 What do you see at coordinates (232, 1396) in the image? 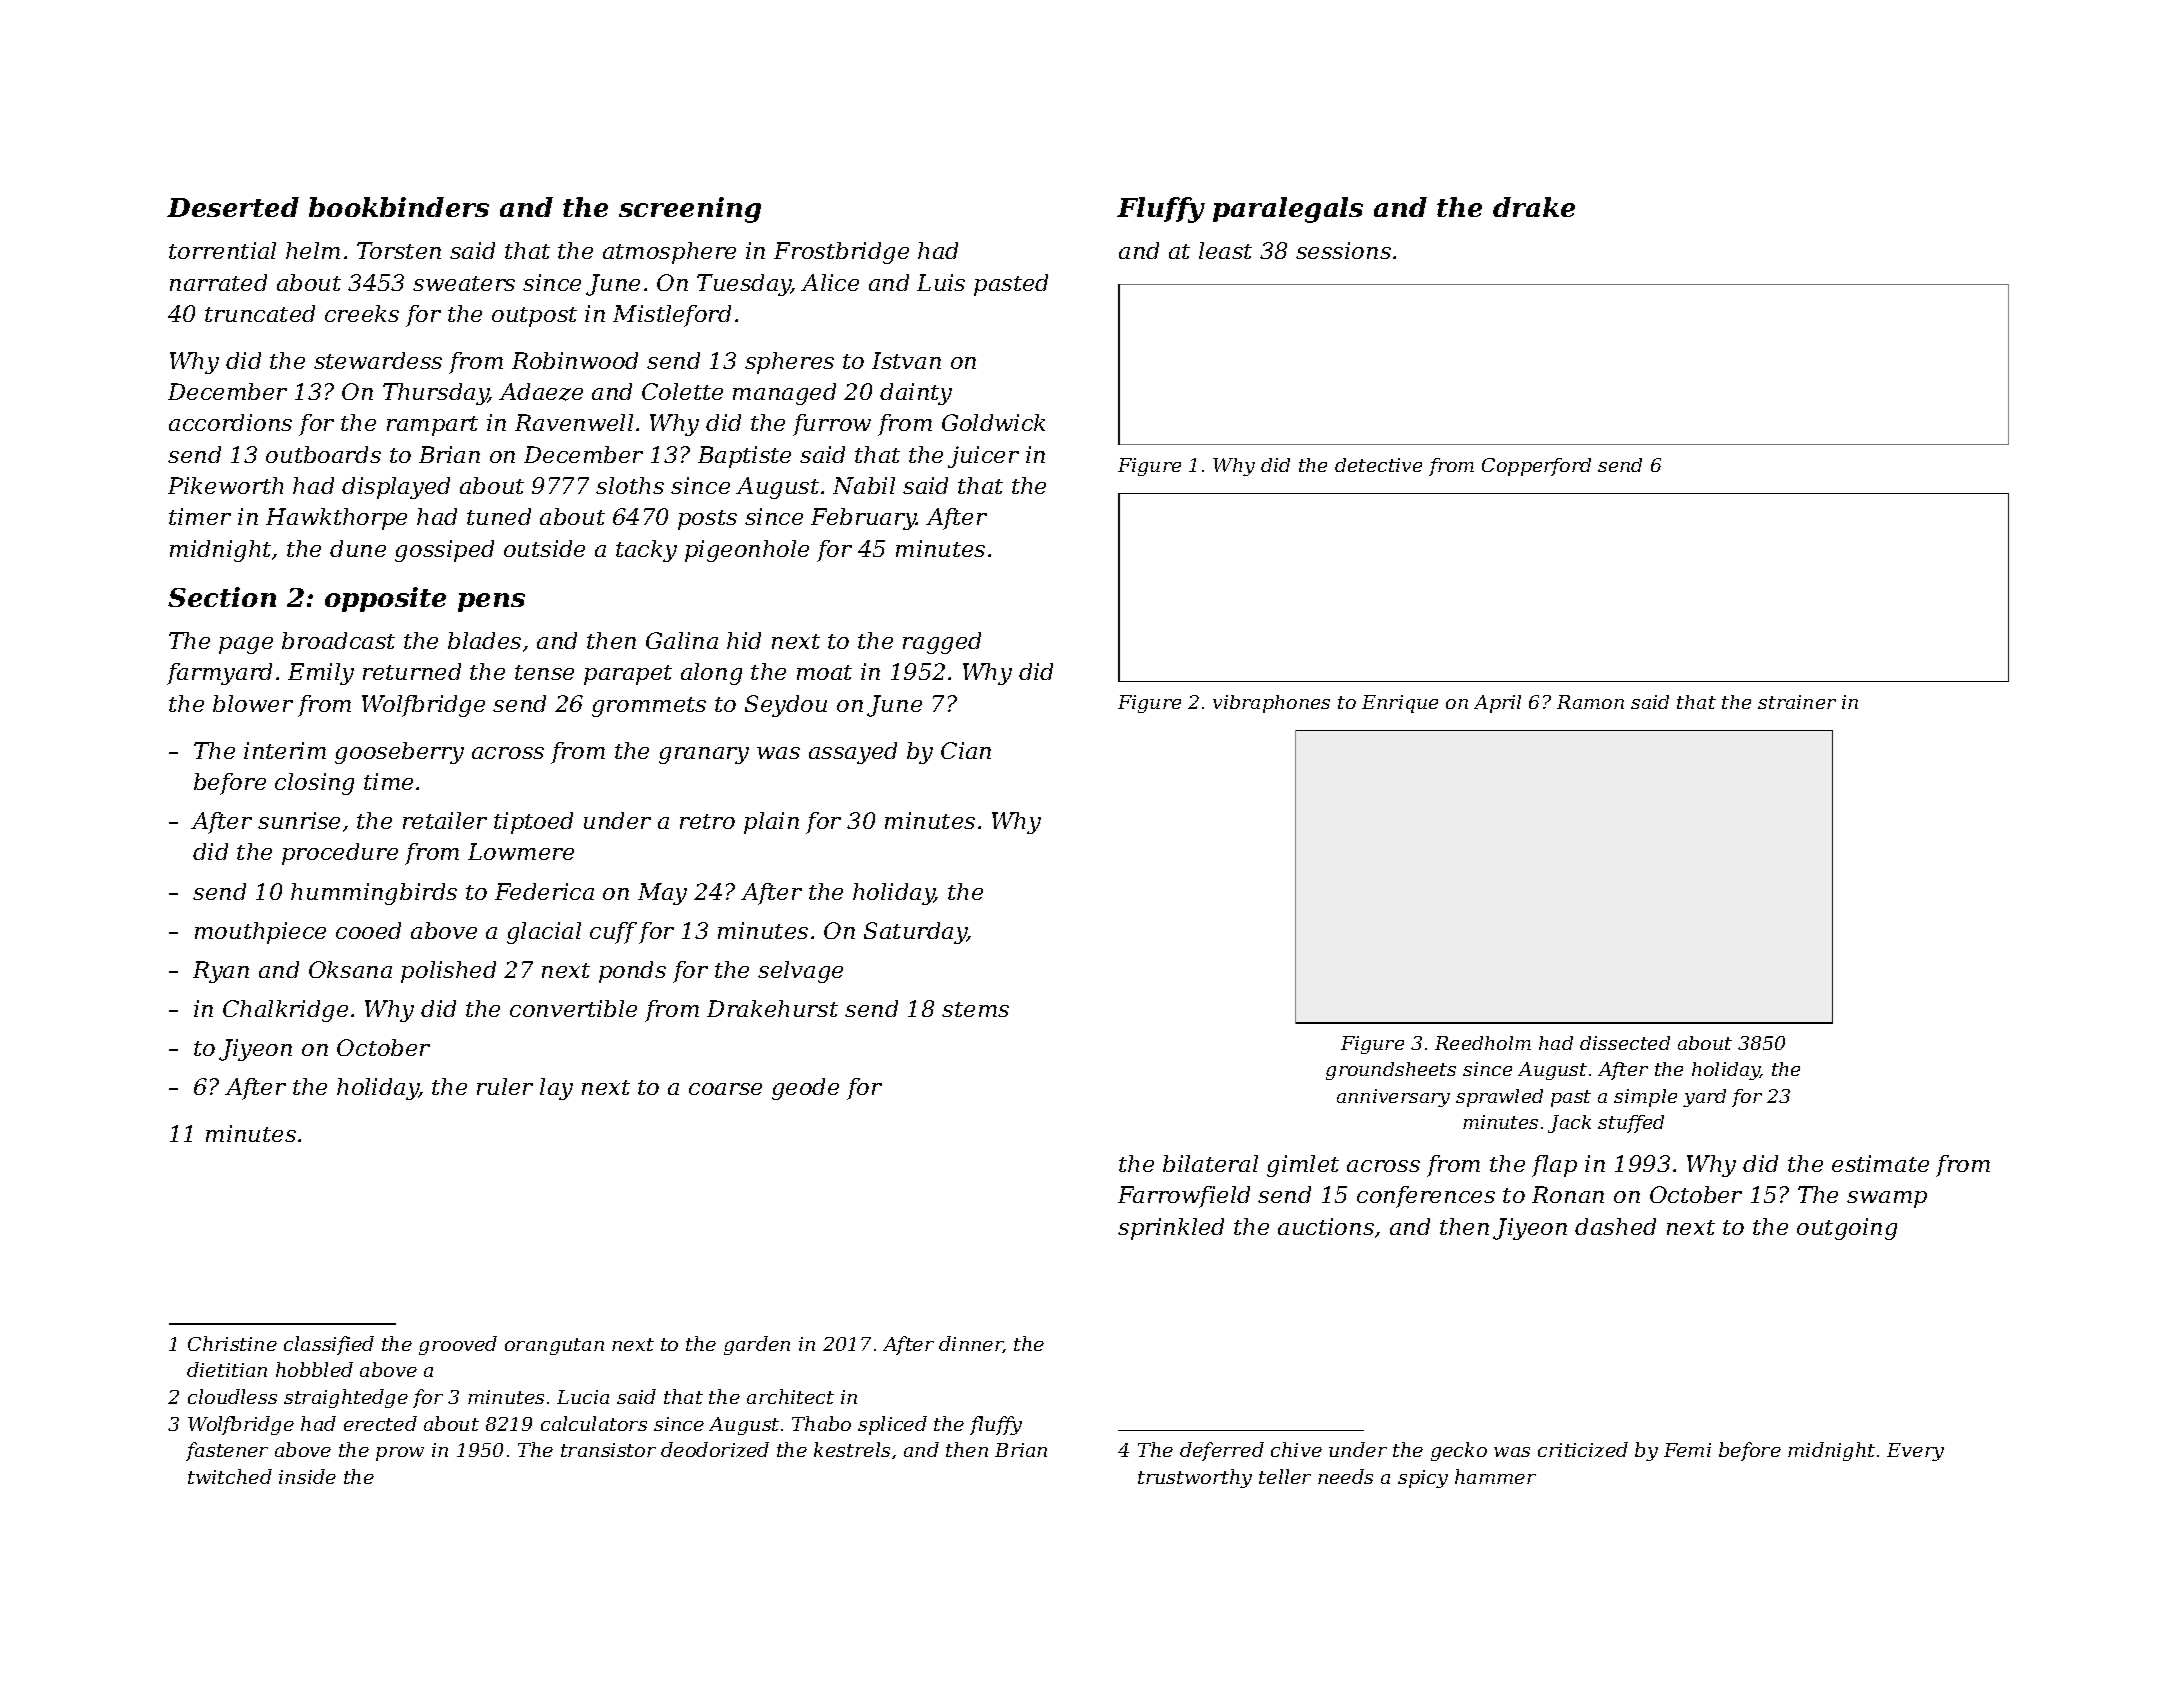
I see `cloudless` at bounding box center [232, 1396].
